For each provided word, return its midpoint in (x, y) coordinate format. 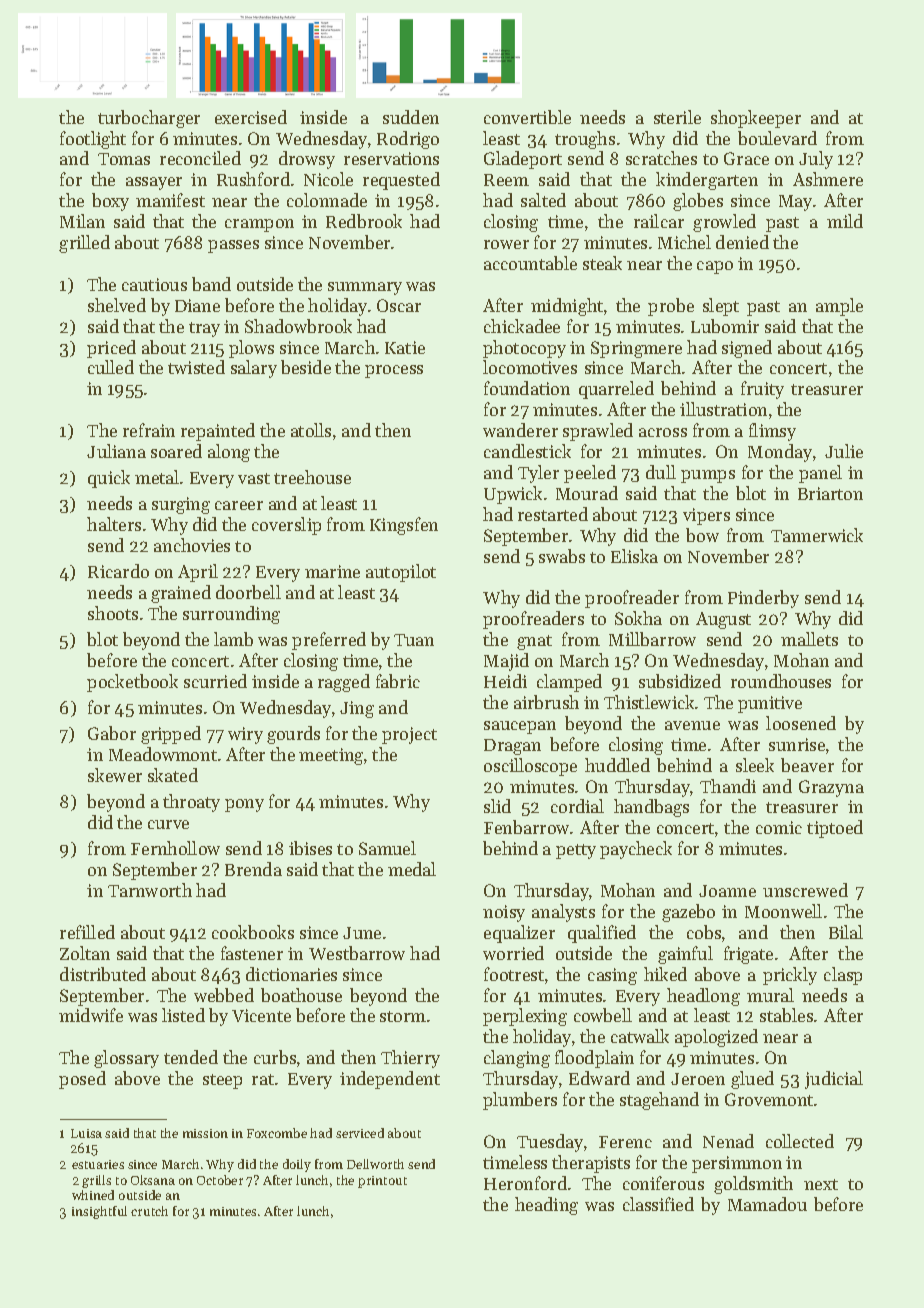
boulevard (777, 138)
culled (111, 367)
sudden (411, 117)
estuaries (98, 1164)
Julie (844, 451)
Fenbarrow (526, 827)
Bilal (846, 932)
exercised (251, 117)
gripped (171, 735)
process (394, 371)
